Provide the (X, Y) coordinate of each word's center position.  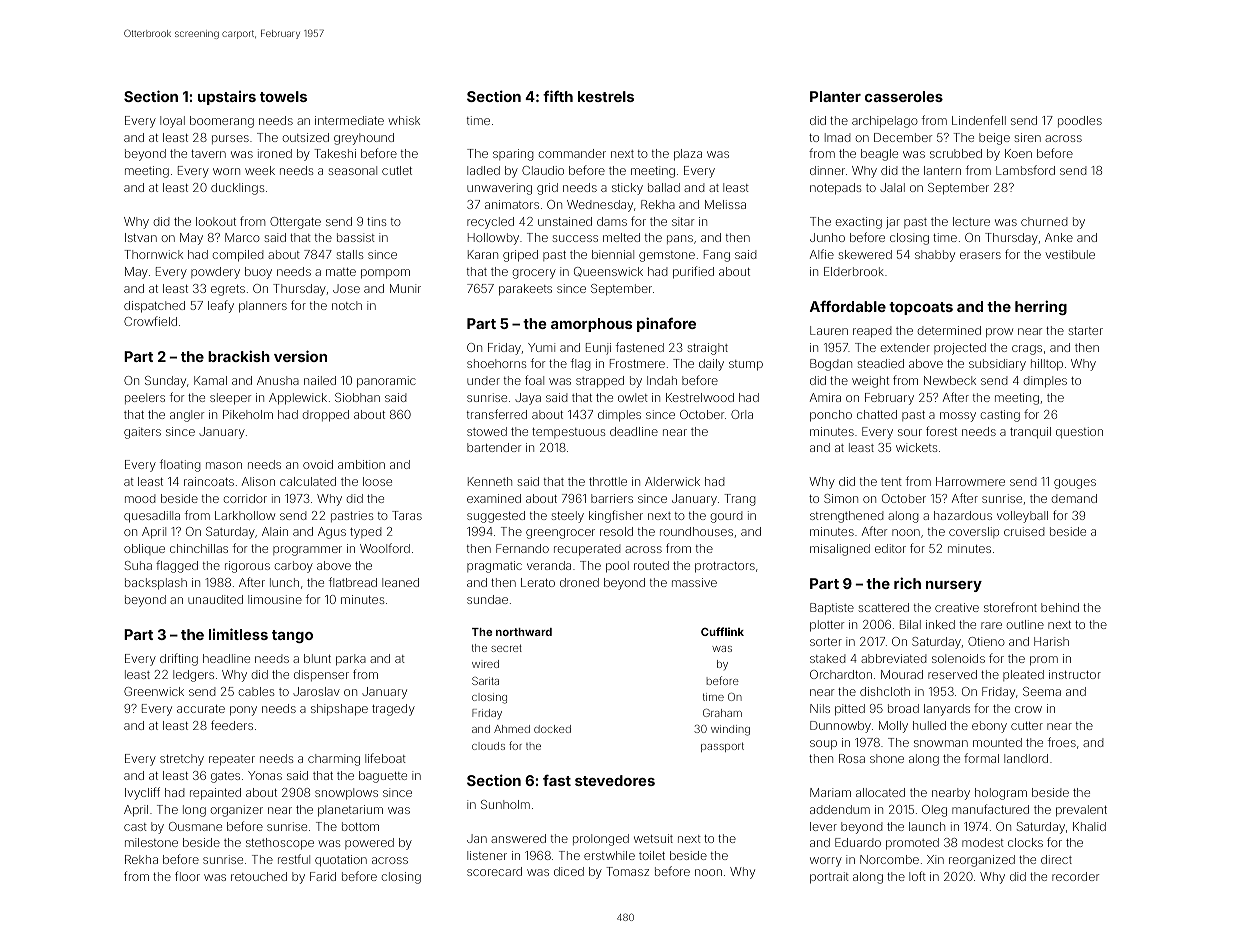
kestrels (606, 96)
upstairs (227, 98)
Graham (722, 713)
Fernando (522, 548)
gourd (726, 517)
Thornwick (153, 254)
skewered (865, 254)
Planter (835, 96)
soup (823, 745)
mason (224, 465)
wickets (916, 447)
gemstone (667, 256)
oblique (144, 549)
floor (187, 876)
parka (351, 660)
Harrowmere (970, 481)
